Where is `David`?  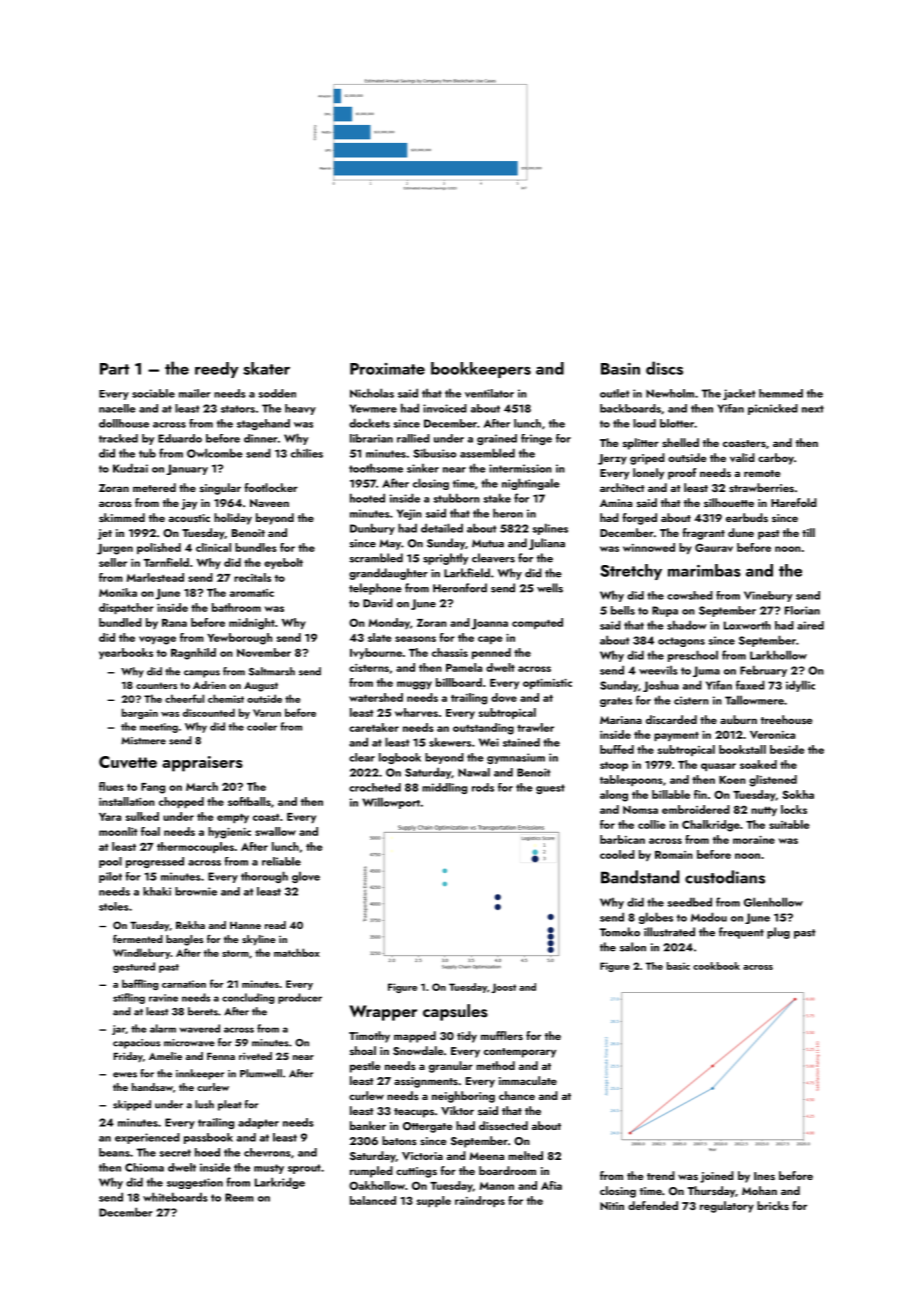
David is located at coordinates (378, 603).
